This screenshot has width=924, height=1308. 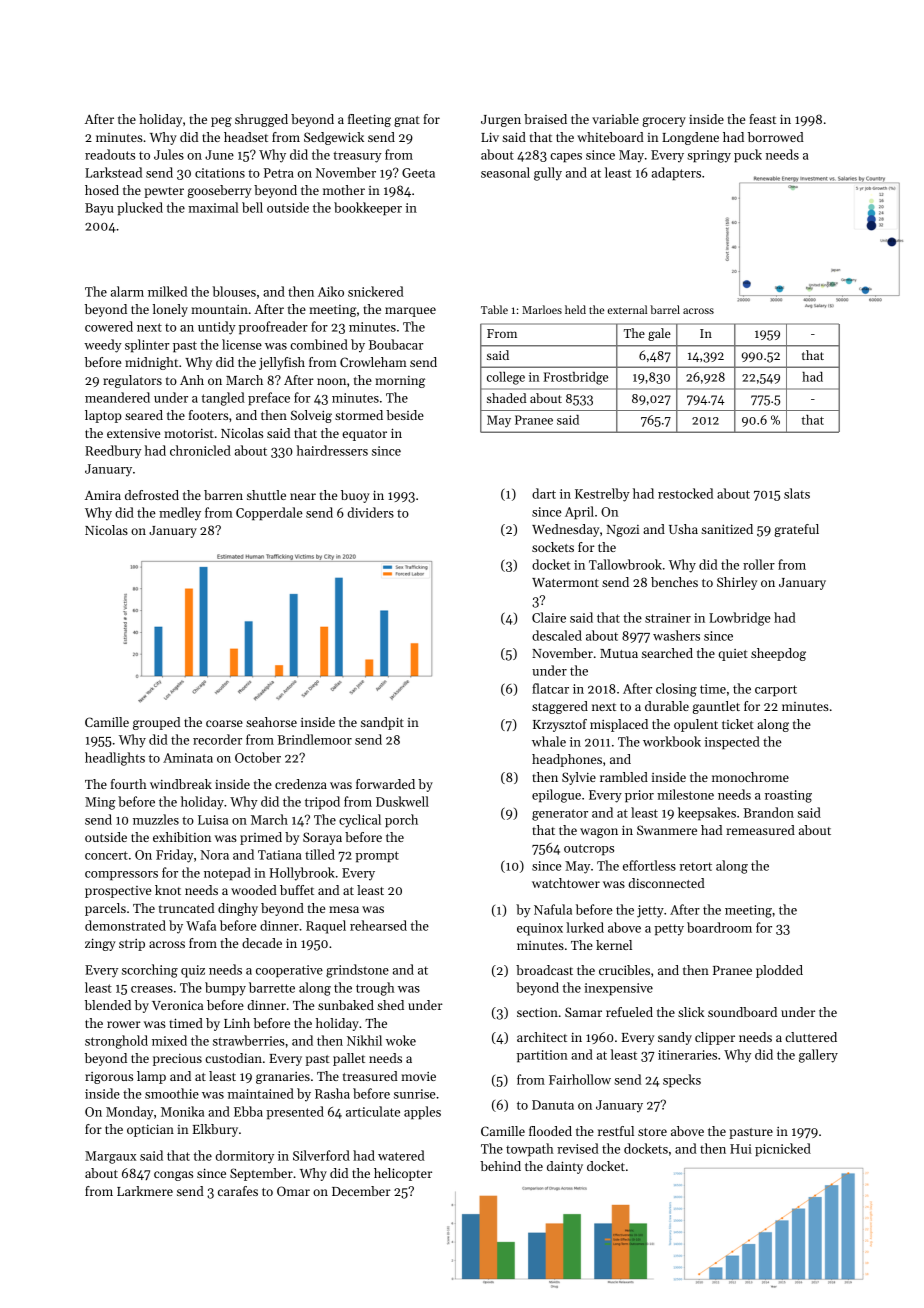 I want to click on gale, so click(x=659, y=334).
